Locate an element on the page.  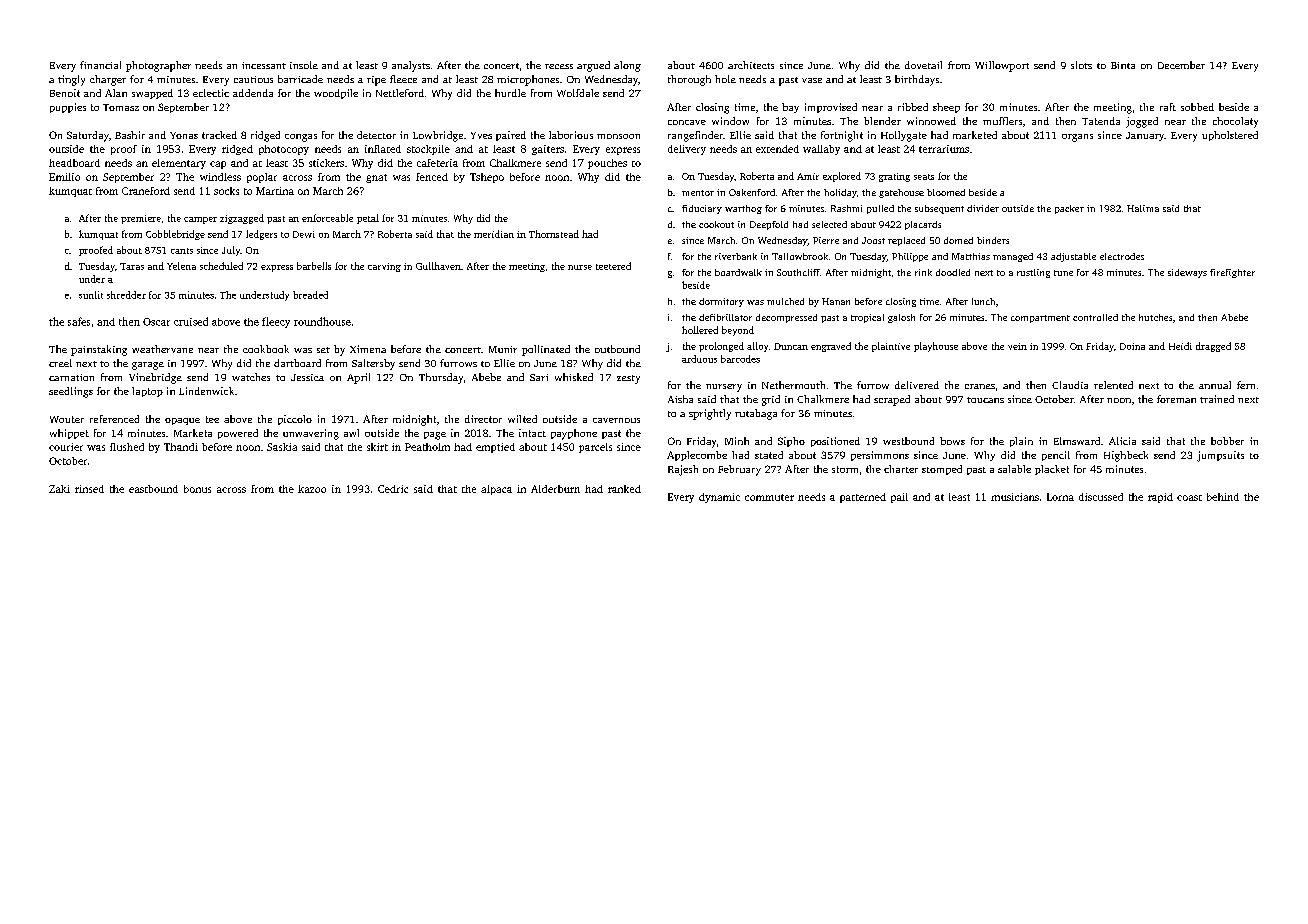
rustling is located at coordinates (1033, 273).
